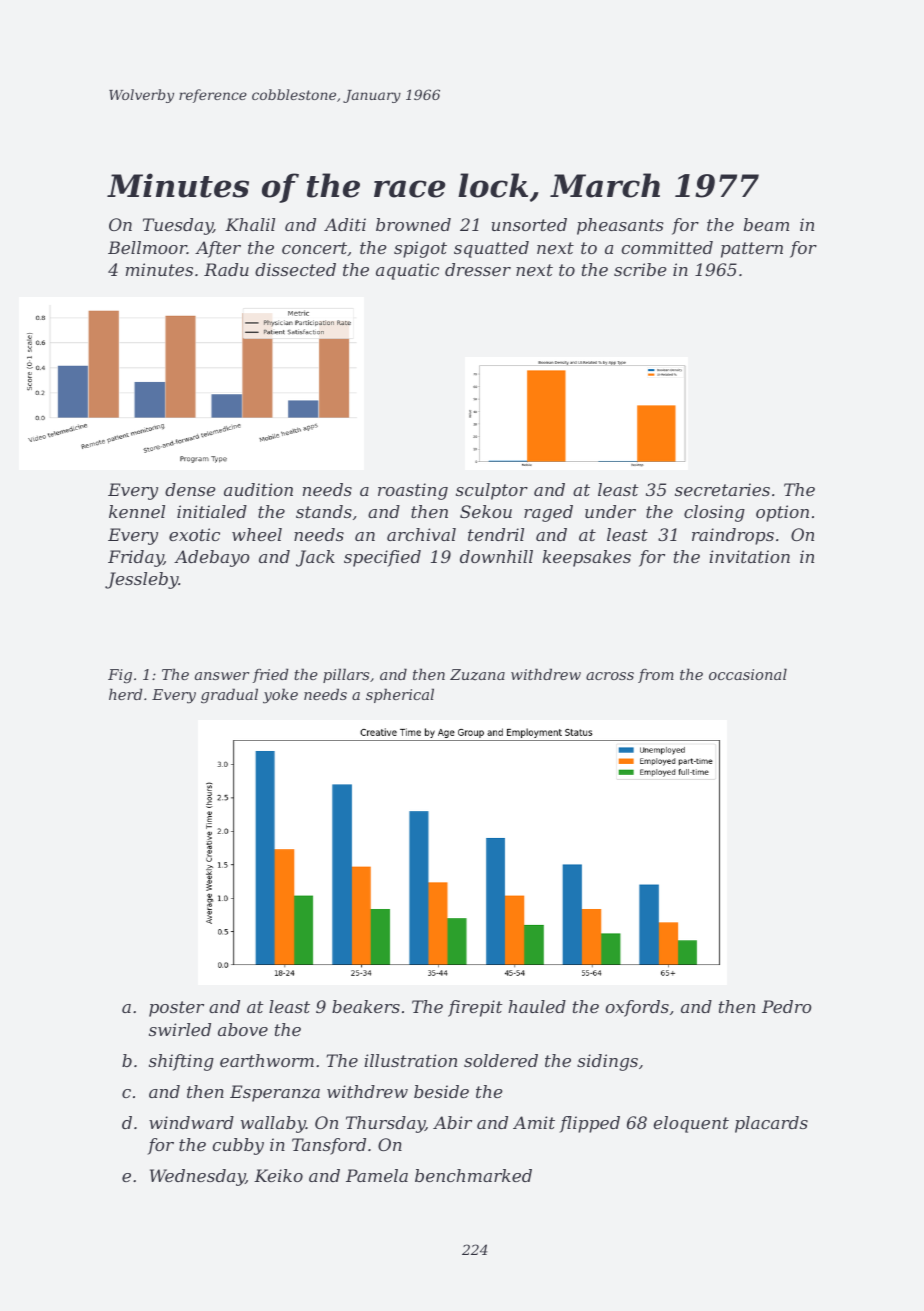 This image has width=924, height=1311. What do you see at coordinates (191, 1122) in the image?
I see `windward` at bounding box center [191, 1122].
